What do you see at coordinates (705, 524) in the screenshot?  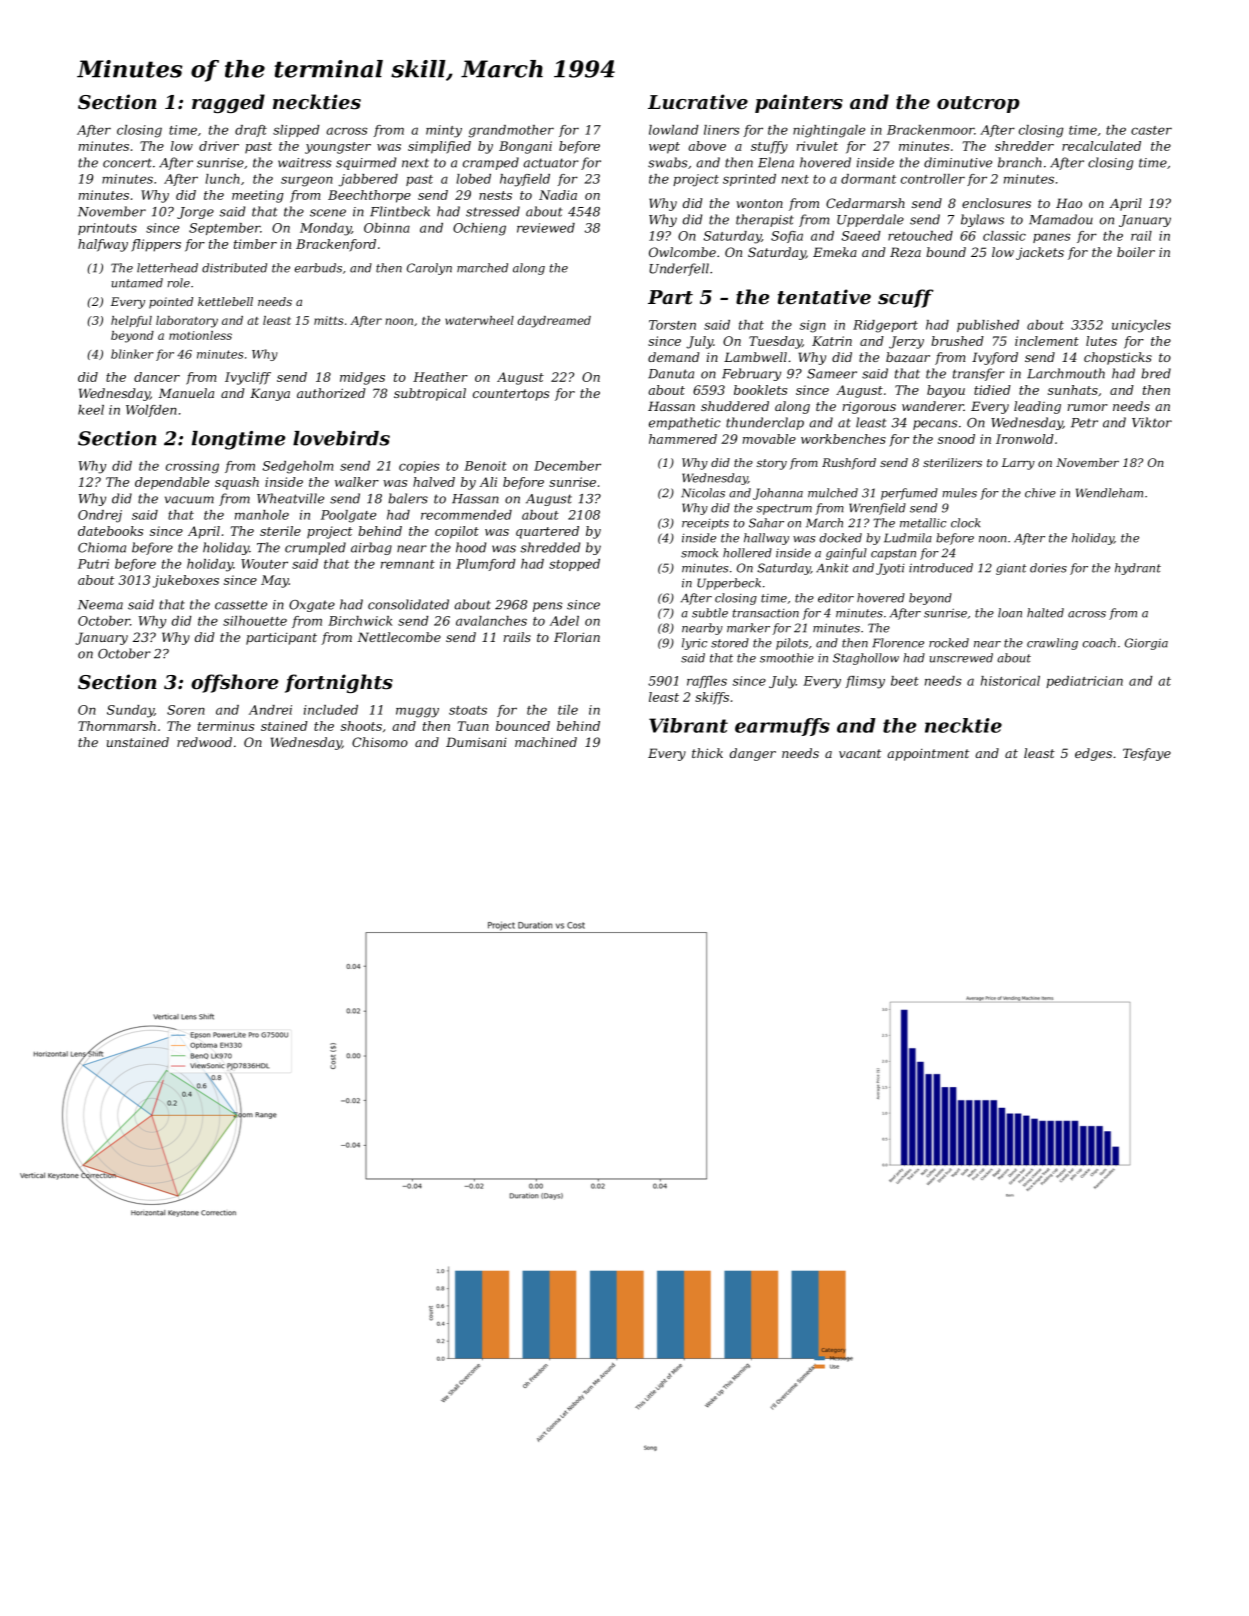 I see `receipts` at bounding box center [705, 524].
